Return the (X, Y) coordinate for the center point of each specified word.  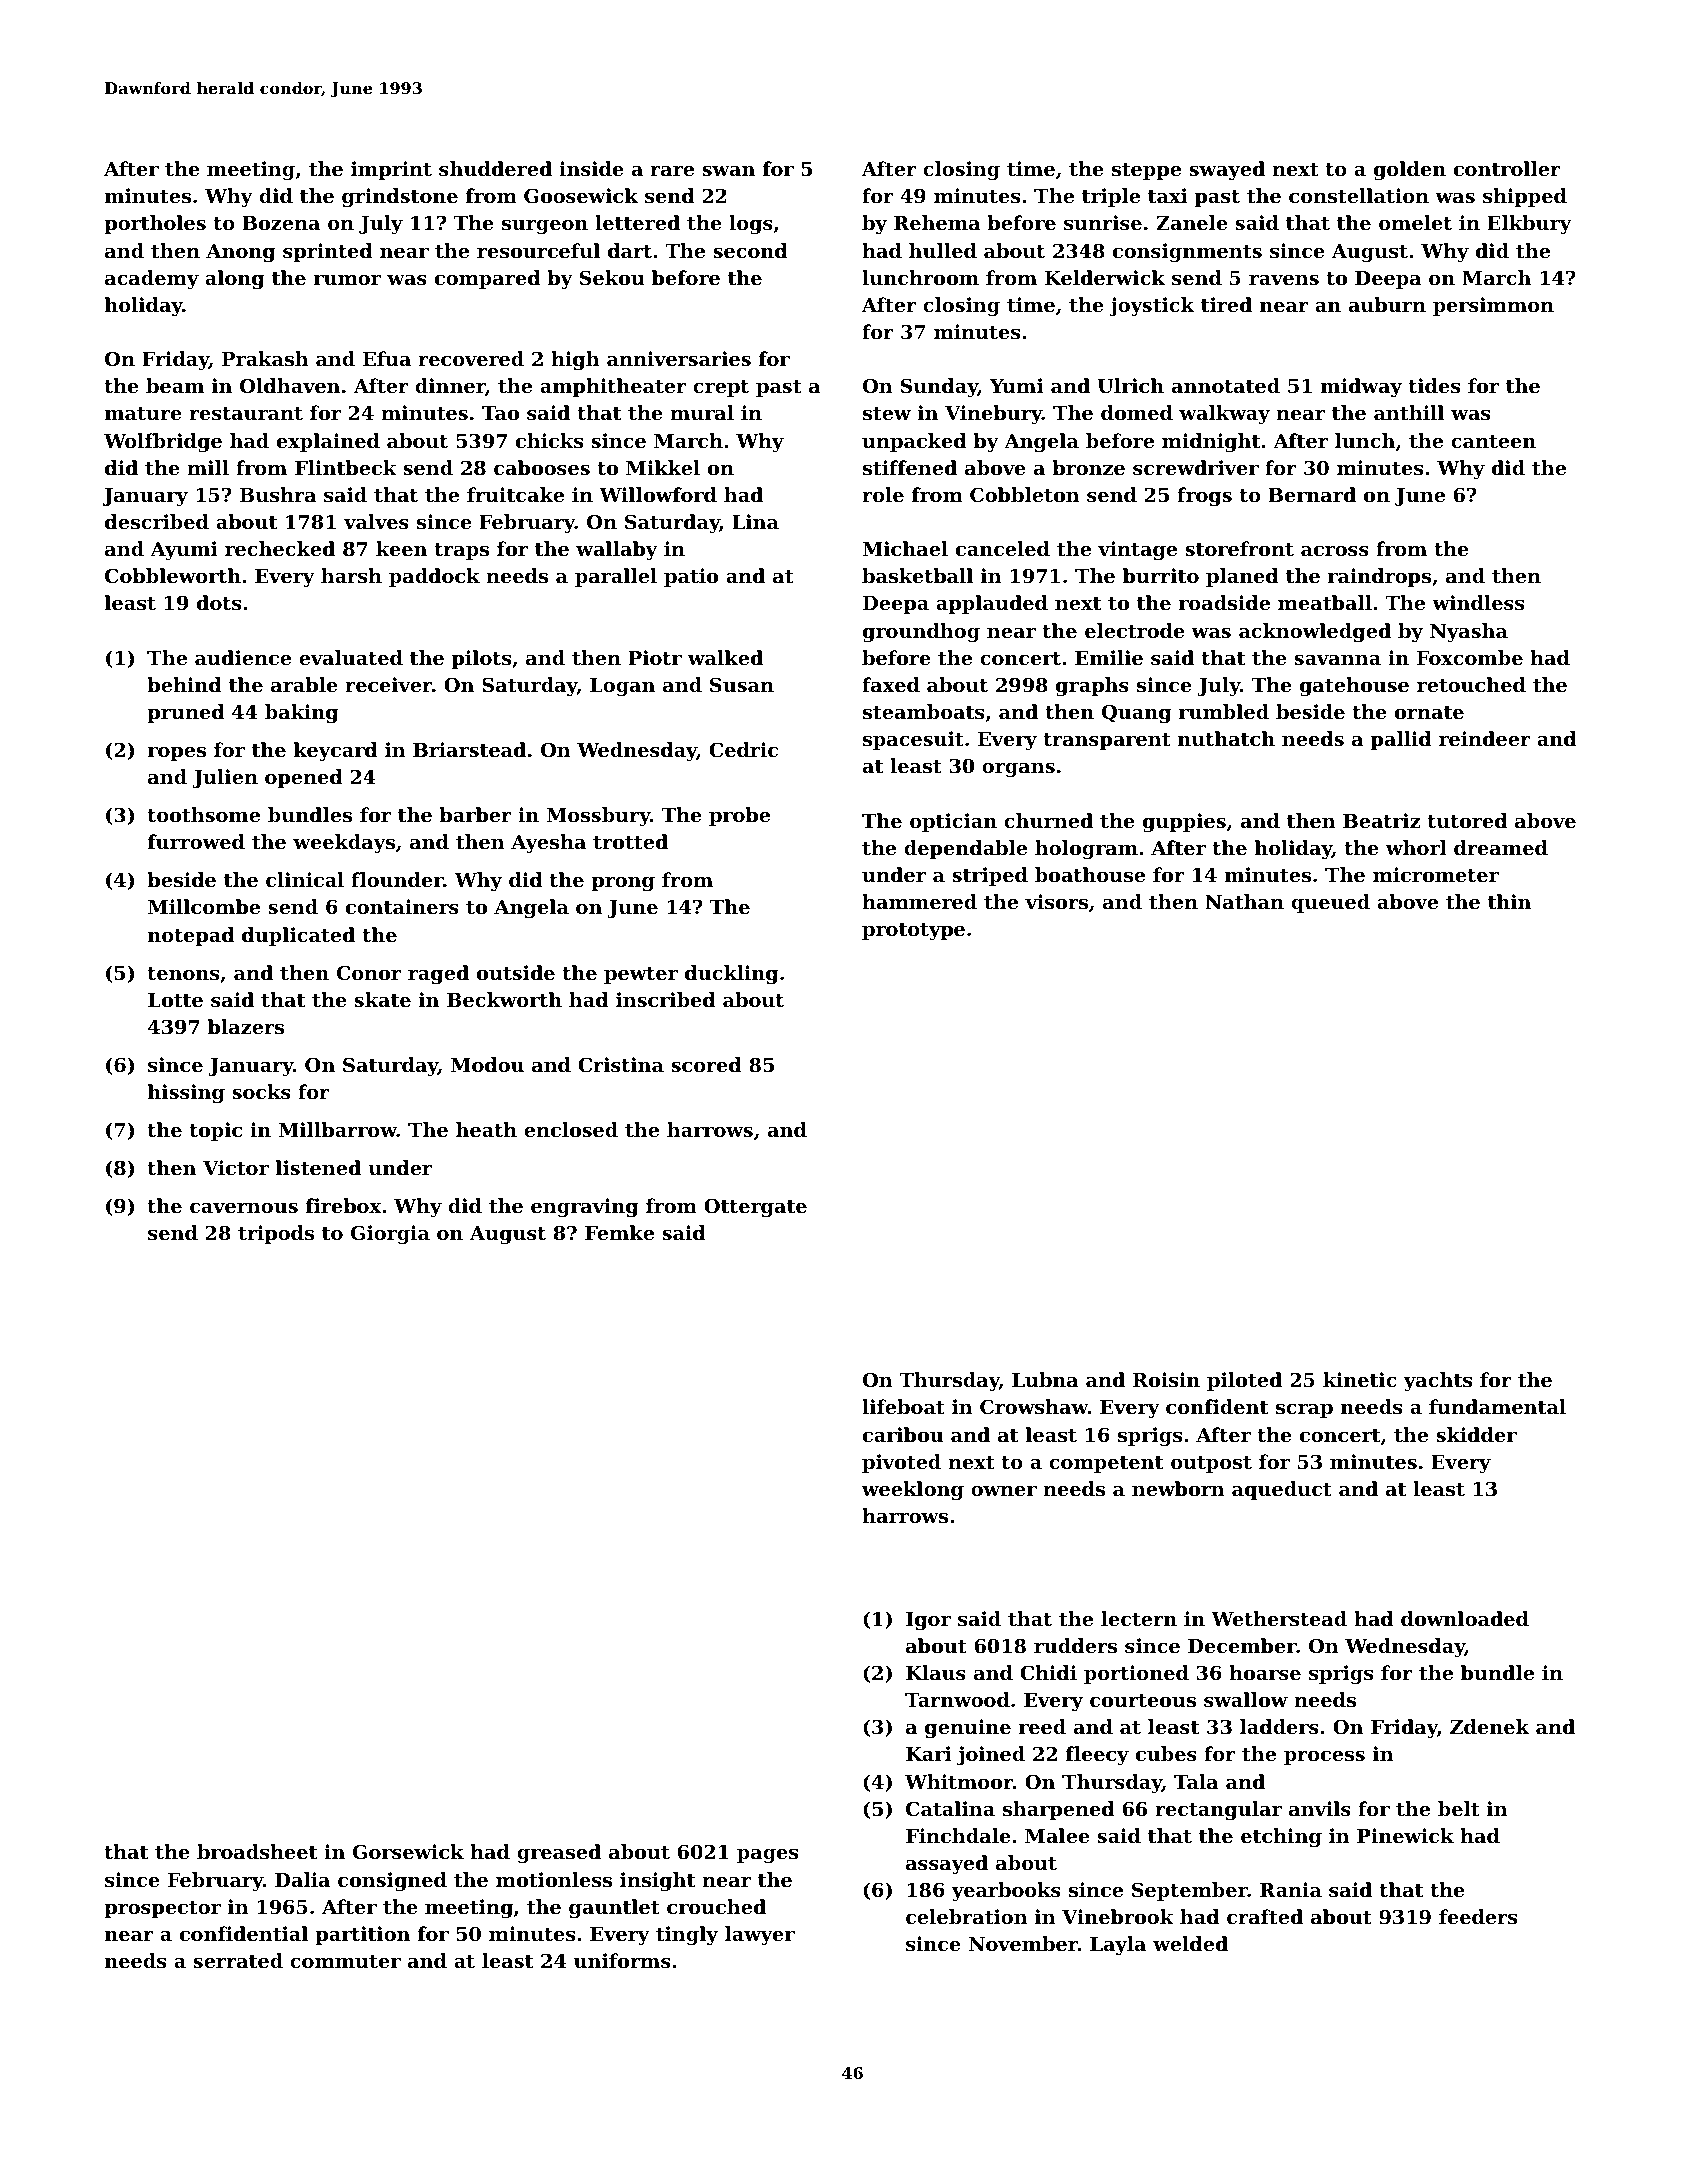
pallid (1401, 740)
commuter (345, 1962)
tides (1434, 386)
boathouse (1090, 875)
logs (751, 225)
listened (318, 1168)
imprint (391, 170)
